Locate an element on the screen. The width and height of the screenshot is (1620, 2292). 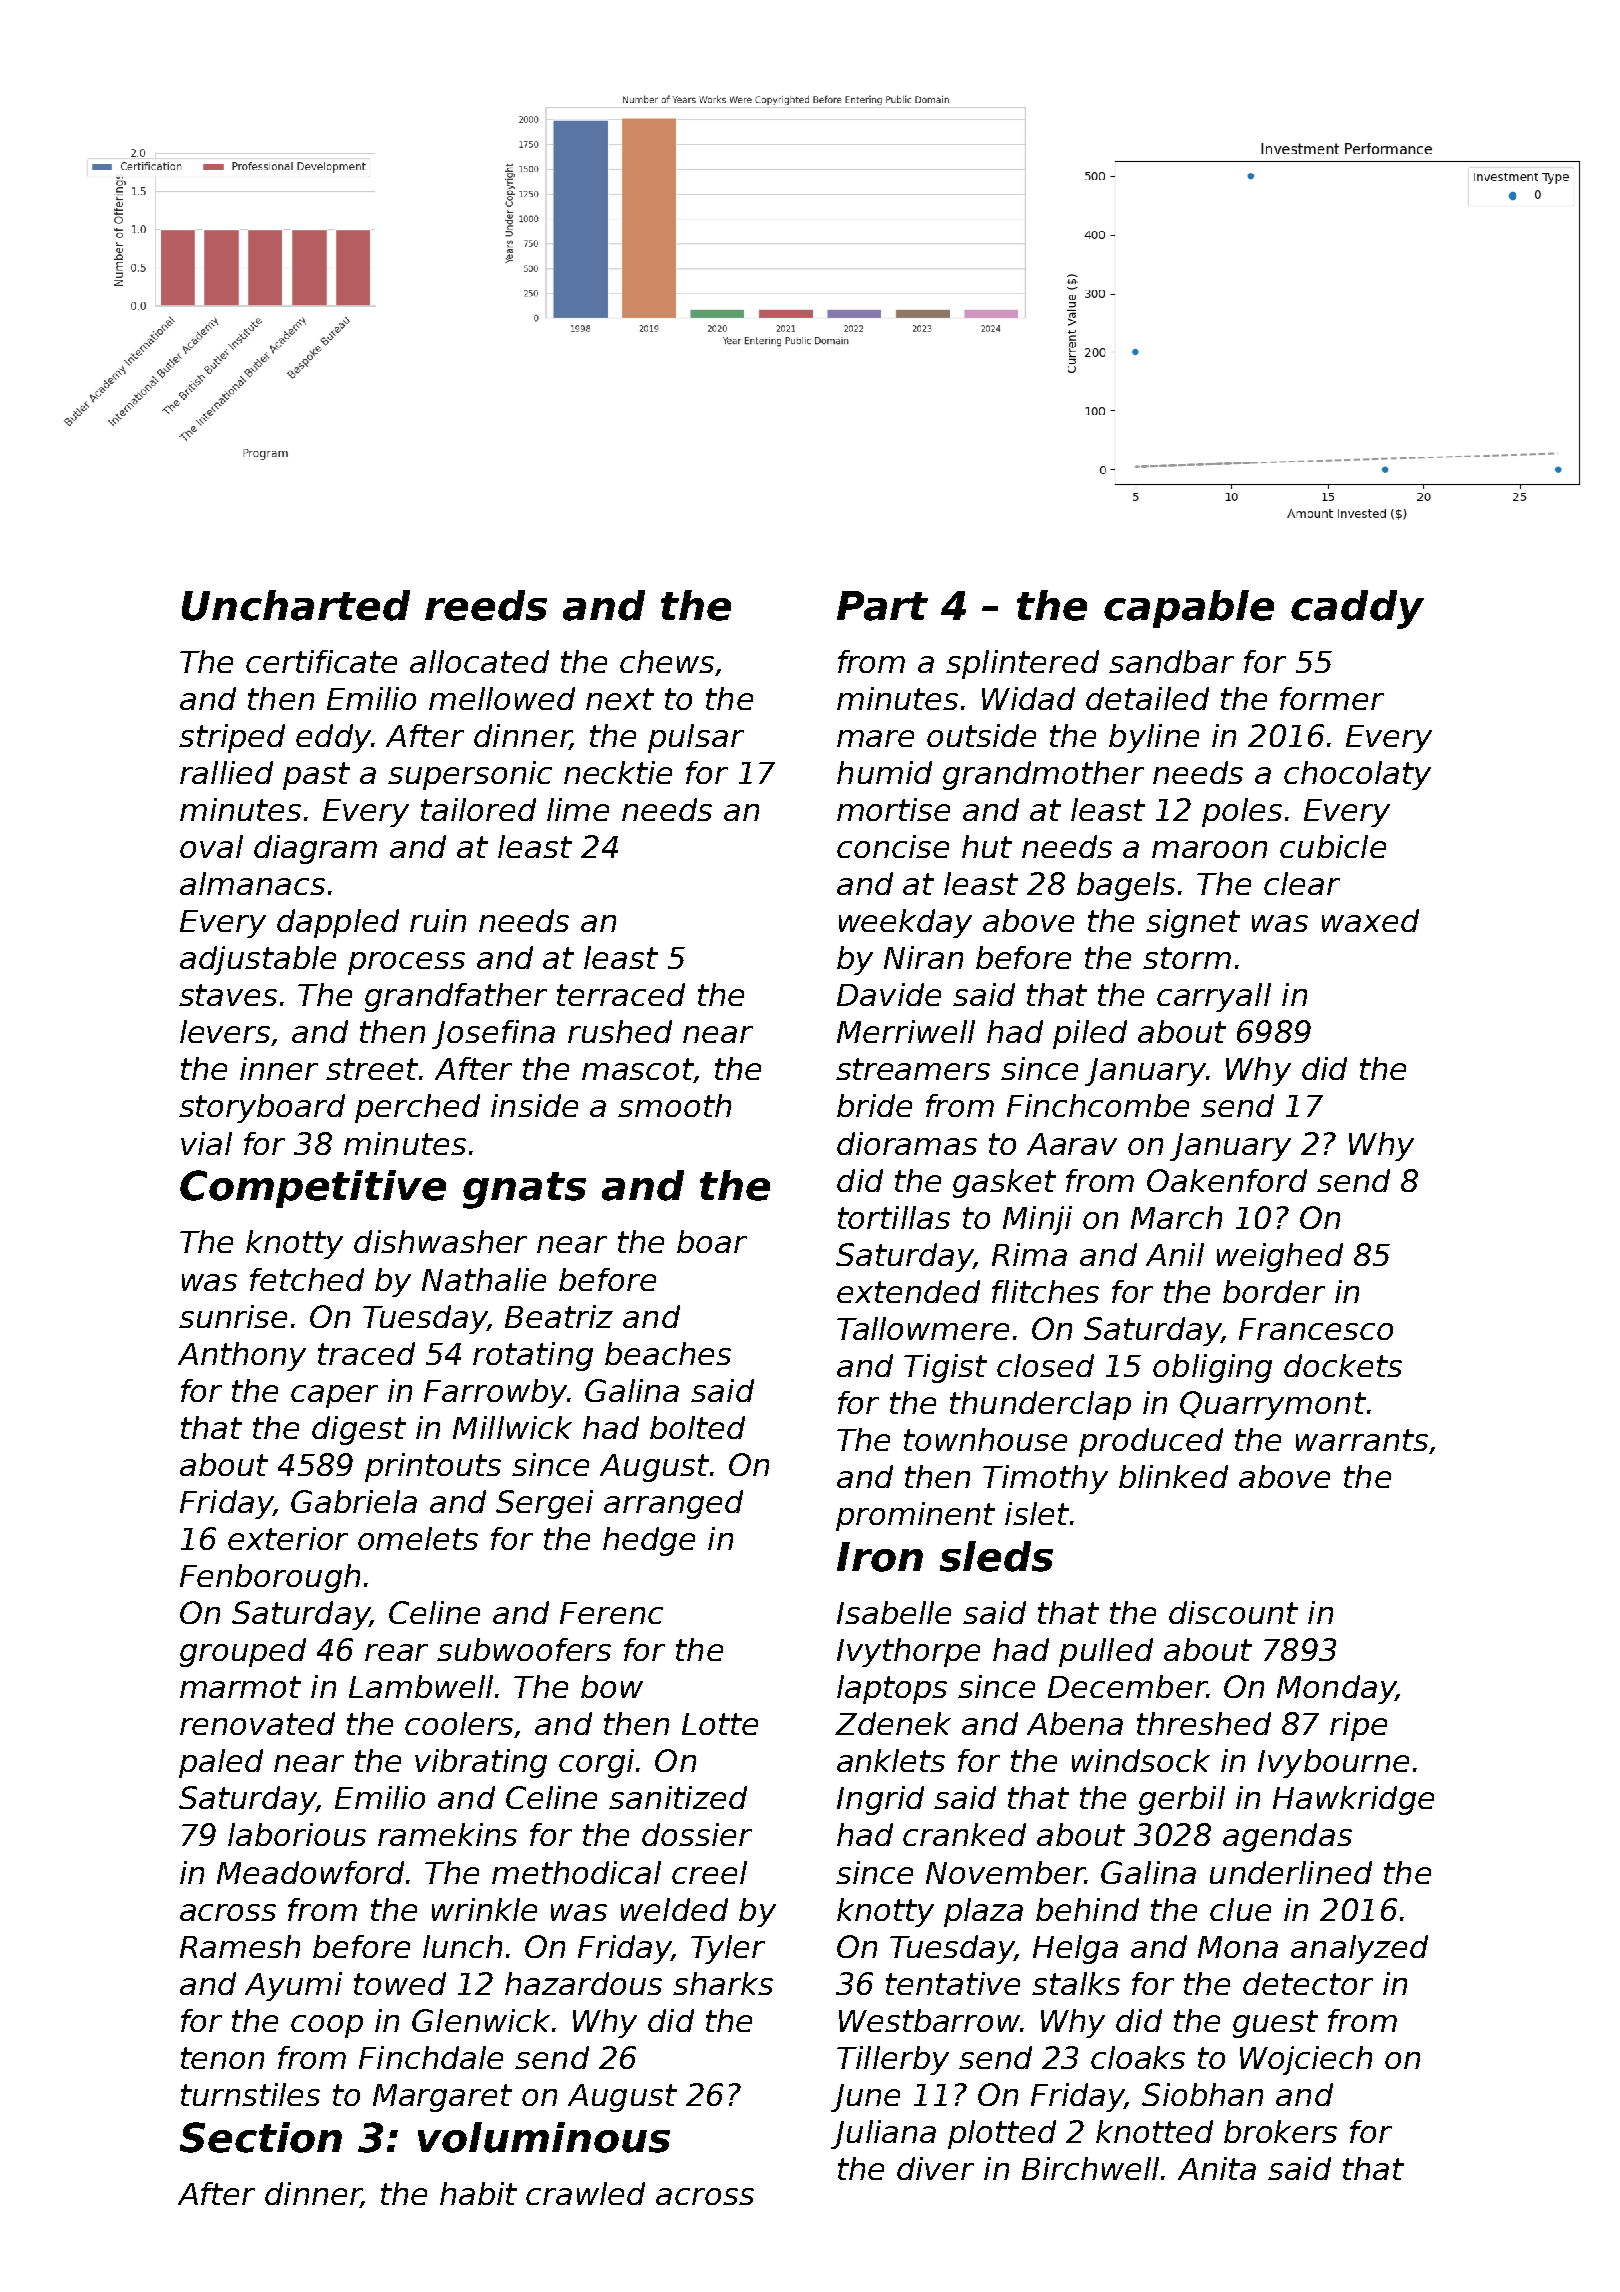
sanitized is located at coordinates (678, 1797).
